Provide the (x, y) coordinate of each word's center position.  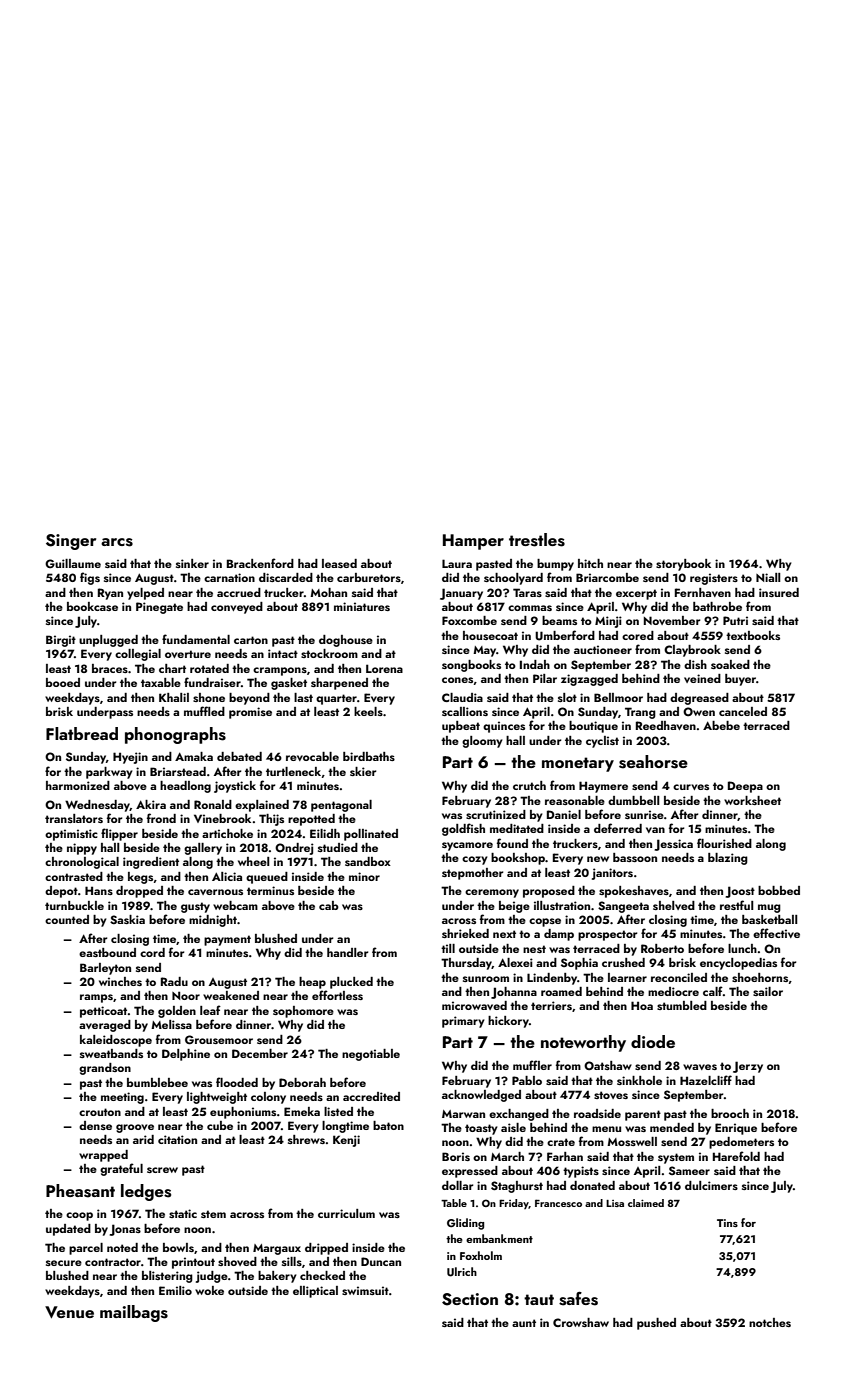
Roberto (662, 948)
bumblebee (157, 1082)
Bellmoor (618, 697)
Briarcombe (607, 577)
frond (161, 818)
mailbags (134, 1313)
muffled (204, 711)
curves (691, 787)
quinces (504, 727)
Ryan (110, 594)
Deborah (302, 1082)
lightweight (217, 1098)
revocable (312, 756)
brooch (730, 1113)
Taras (527, 592)
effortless (337, 995)
